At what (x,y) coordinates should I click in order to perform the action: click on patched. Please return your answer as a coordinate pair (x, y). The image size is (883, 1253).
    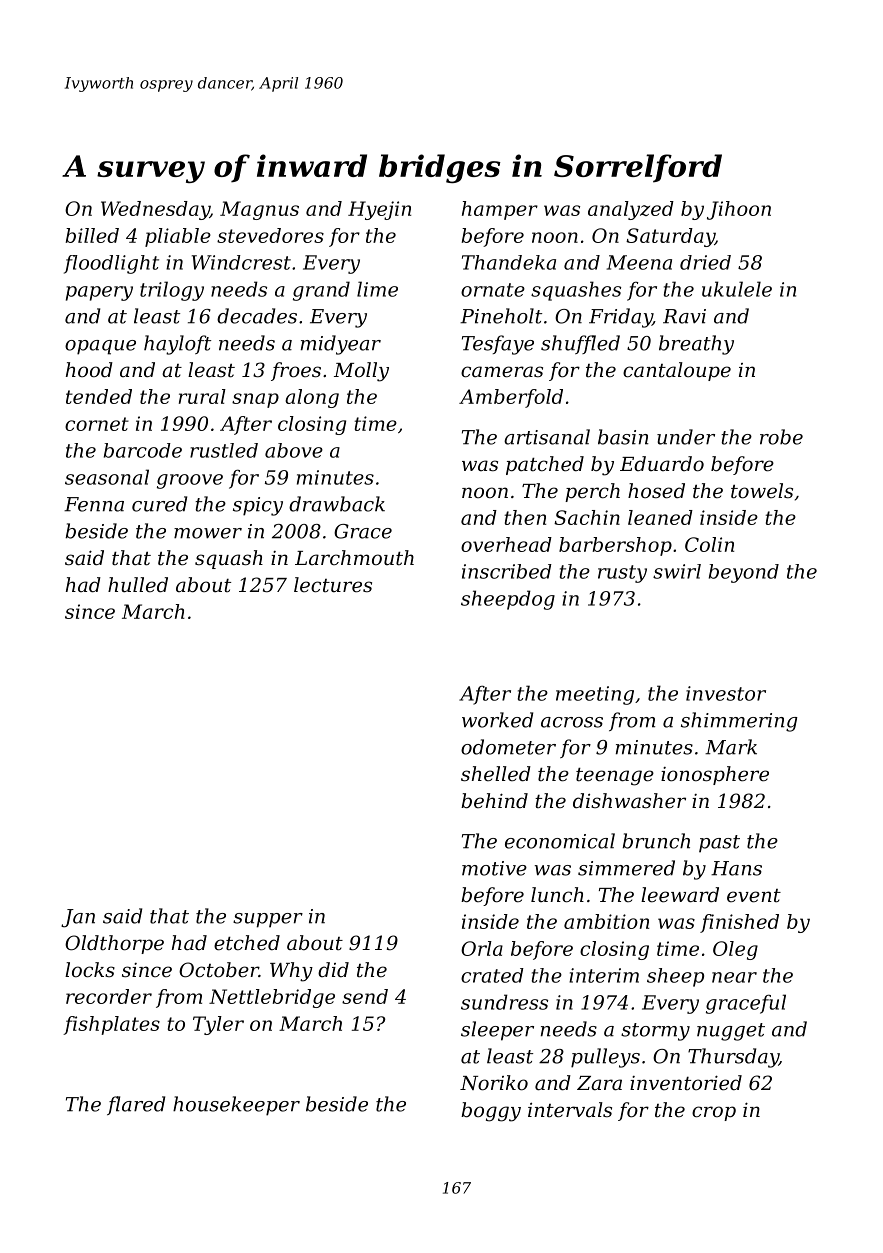
    Looking at the image, I should click on (545, 465).
